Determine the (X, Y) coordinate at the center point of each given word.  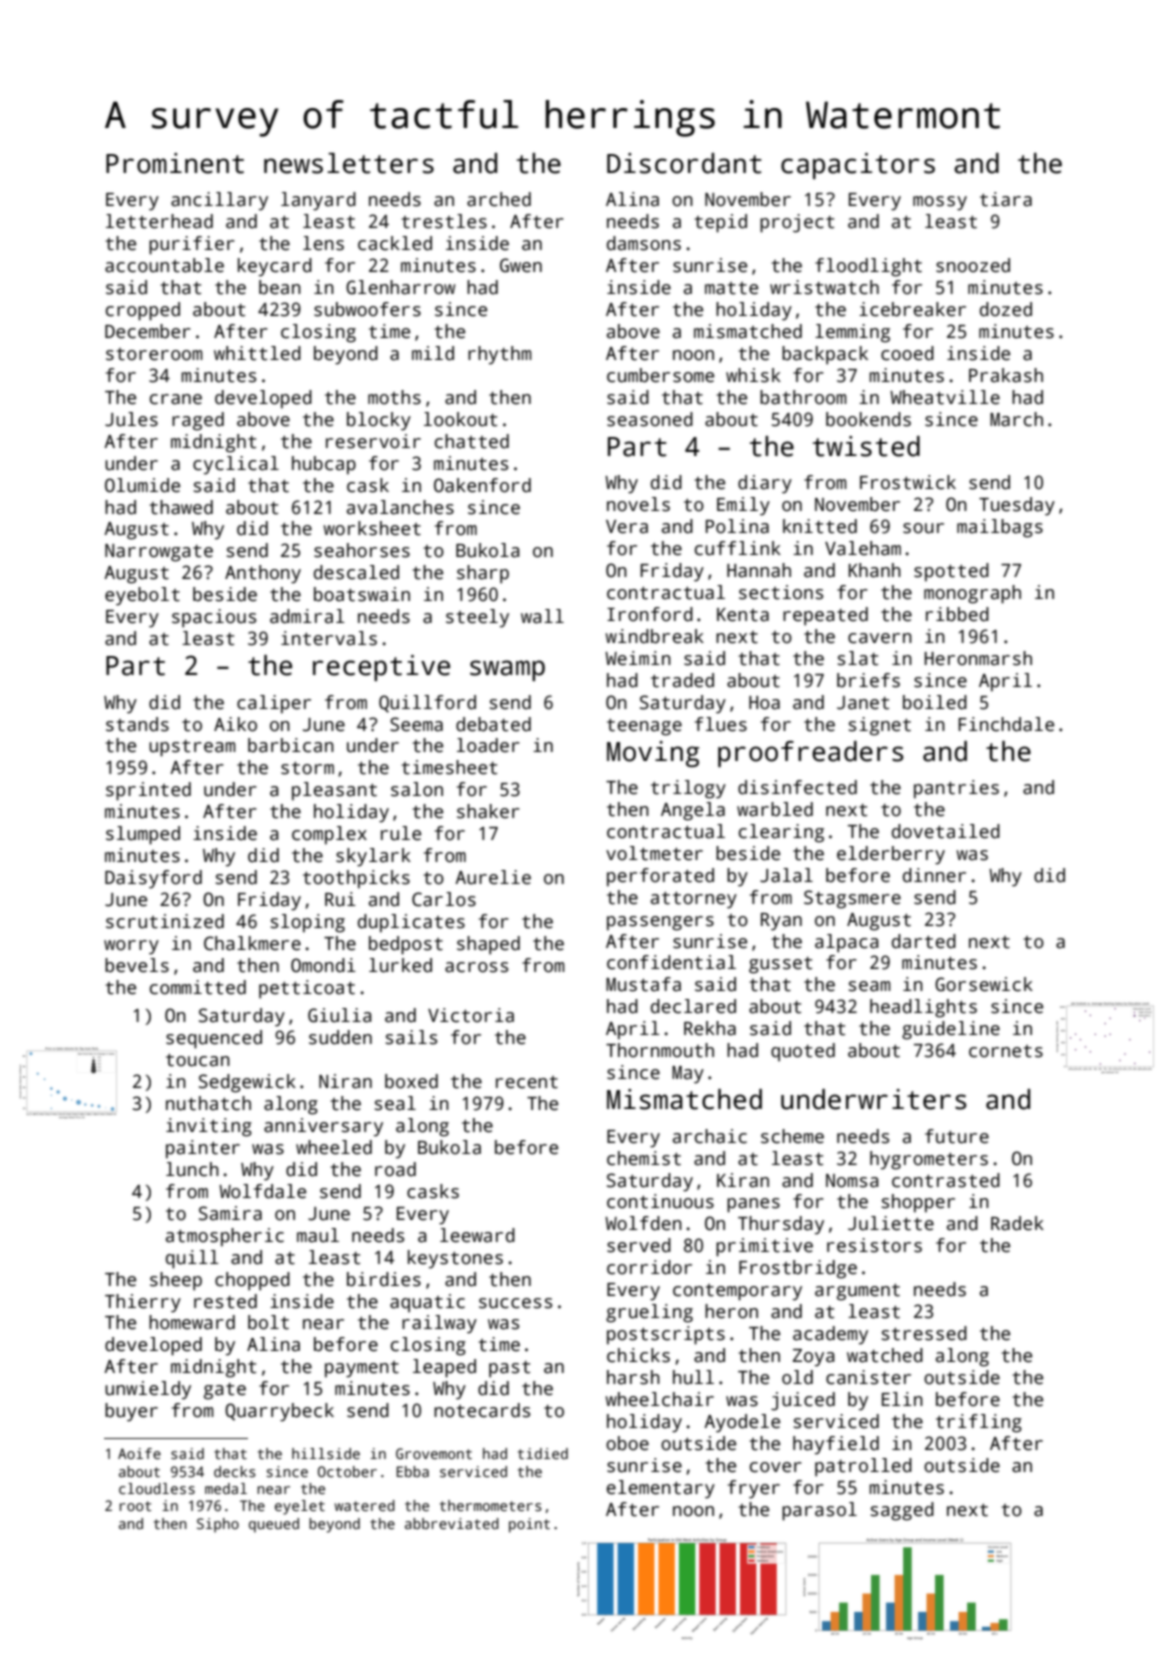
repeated (825, 616)
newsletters (349, 163)
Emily (743, 506)
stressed (924, 1333)
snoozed (973, 265)
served (639, 1245)
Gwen (521, 265)
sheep (176, 1281)
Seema (416, 724)
